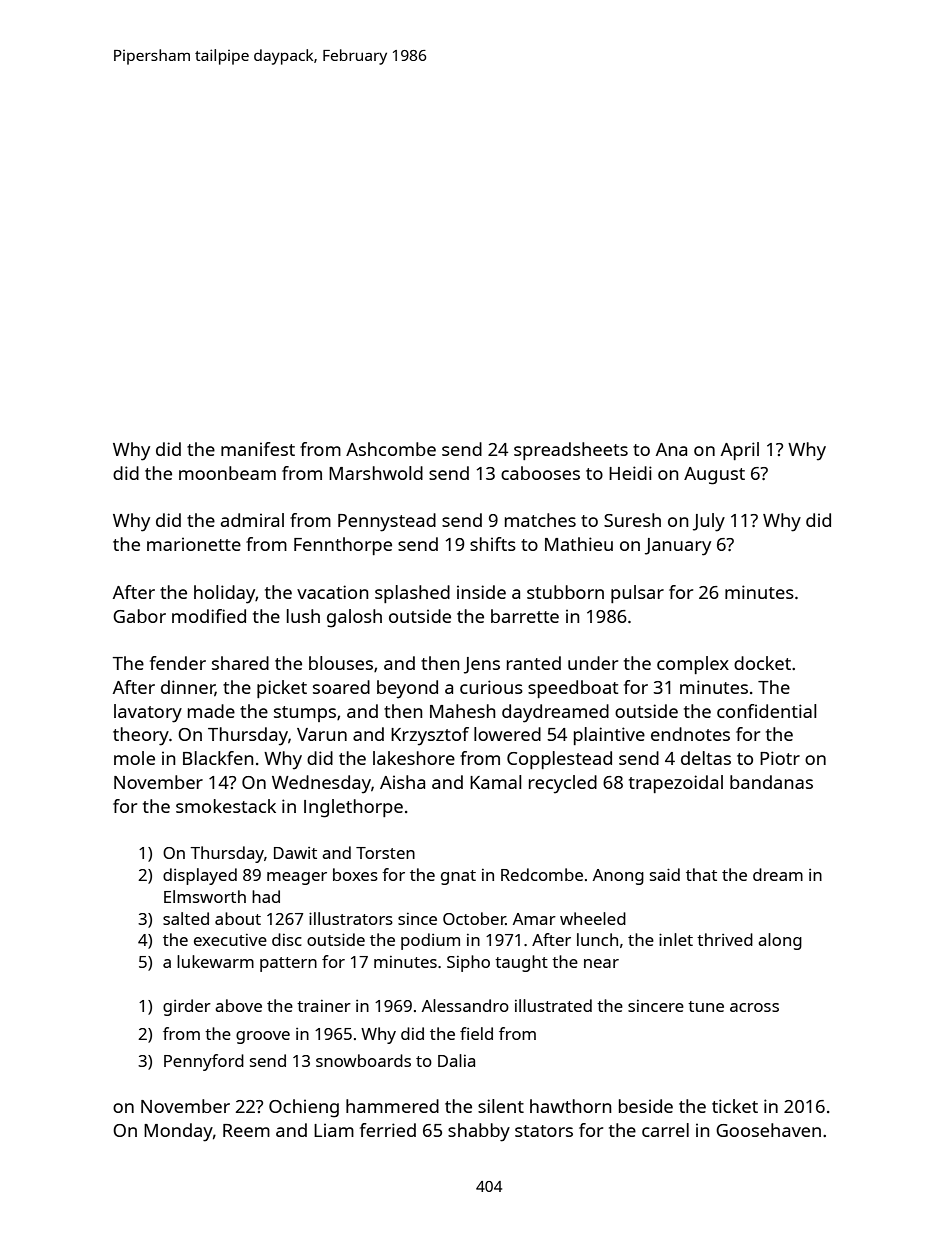  What do you see at coordinates (187, 1007) in the document?
I see `girder` at bounding box center [187, 1007].
